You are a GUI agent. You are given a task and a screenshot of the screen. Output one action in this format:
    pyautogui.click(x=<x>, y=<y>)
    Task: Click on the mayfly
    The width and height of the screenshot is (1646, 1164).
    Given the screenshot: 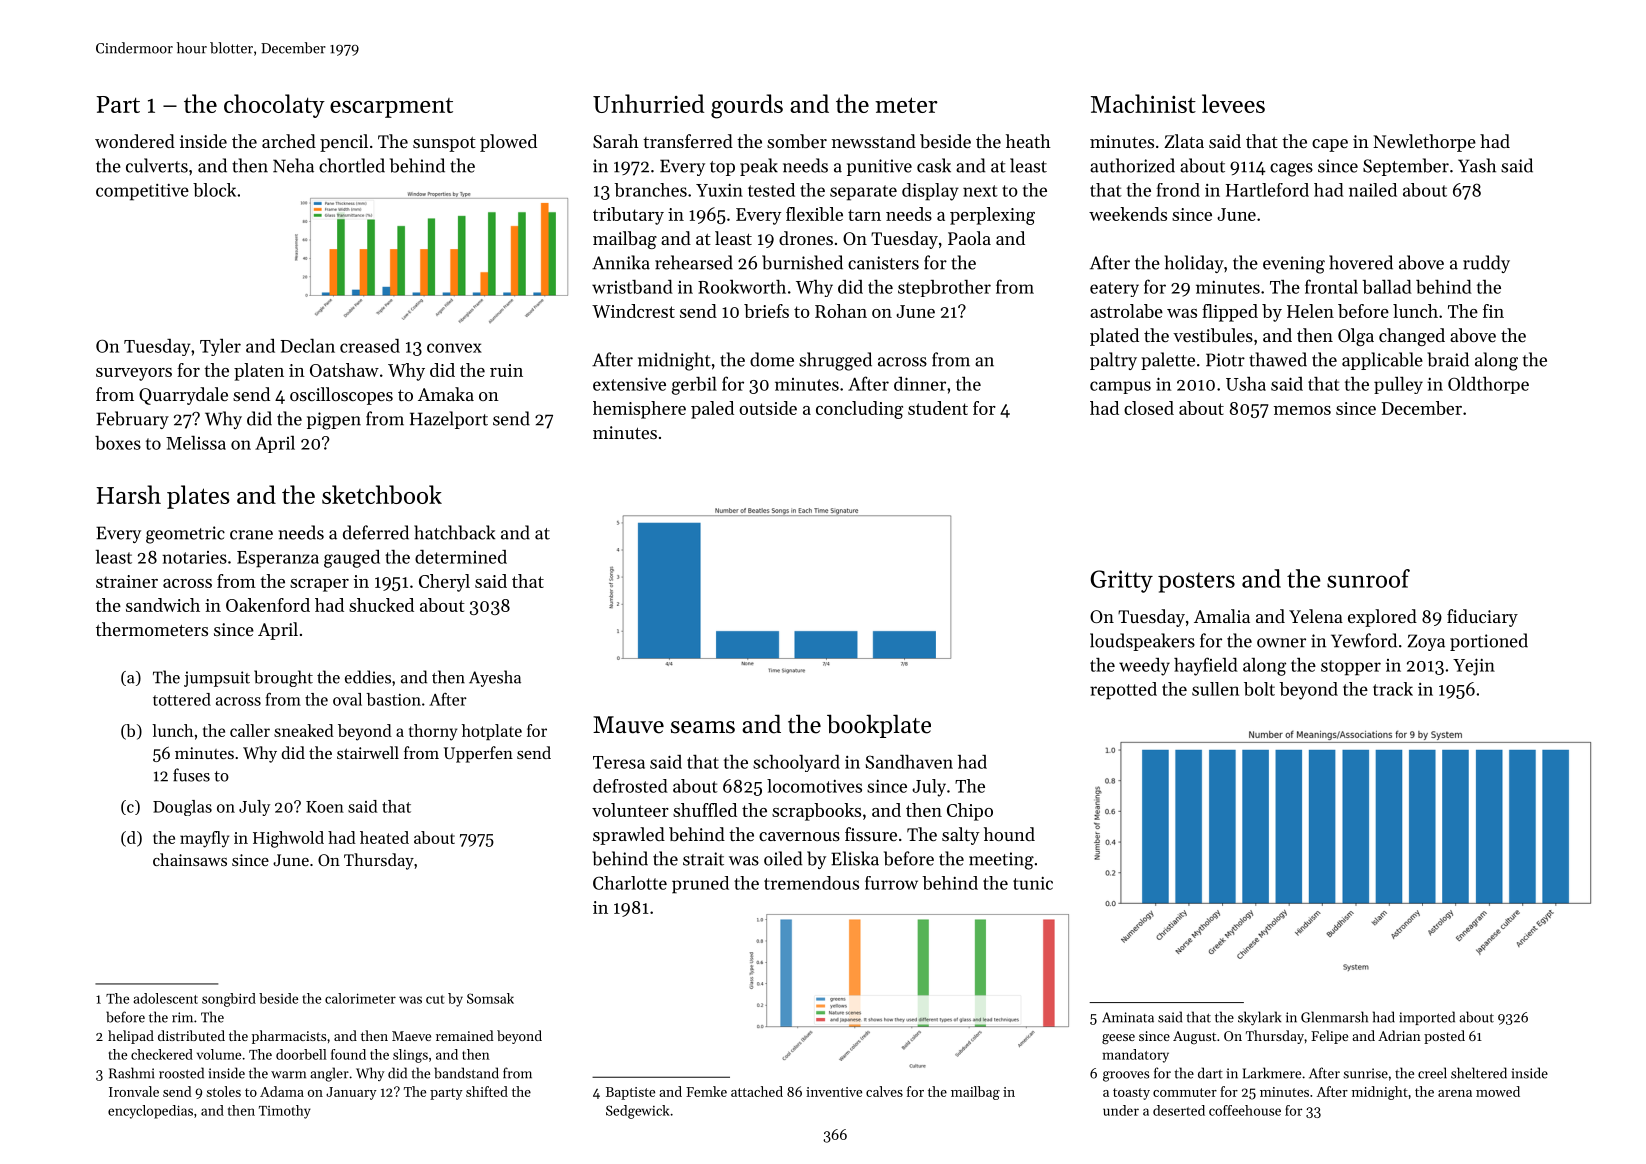 What is the action you would take?
    pyautogui.click(x=204, y=839)
